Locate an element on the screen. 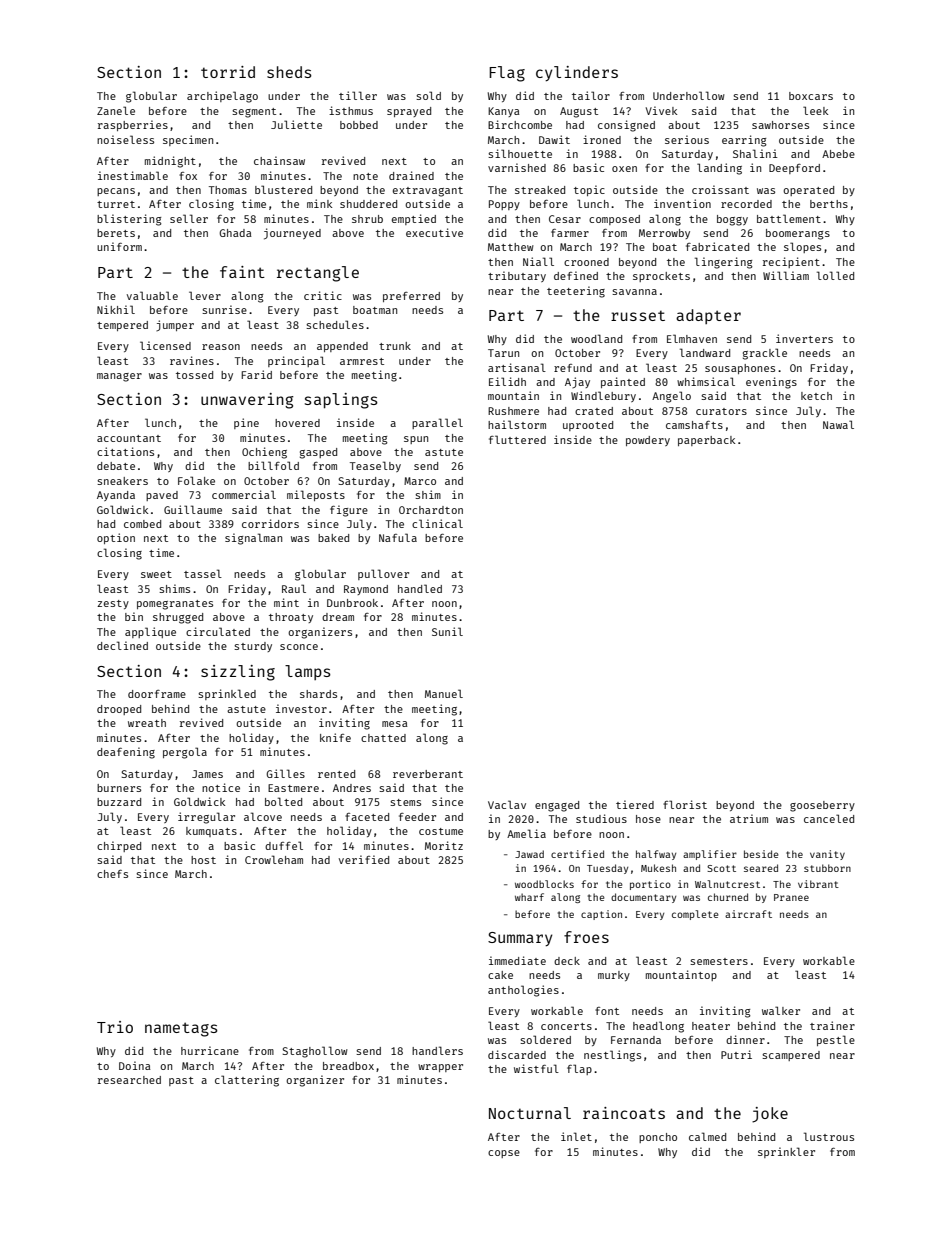 The height and width of the screenshot is (1233, 952). fluttered is located at coordinates (517, 439).
